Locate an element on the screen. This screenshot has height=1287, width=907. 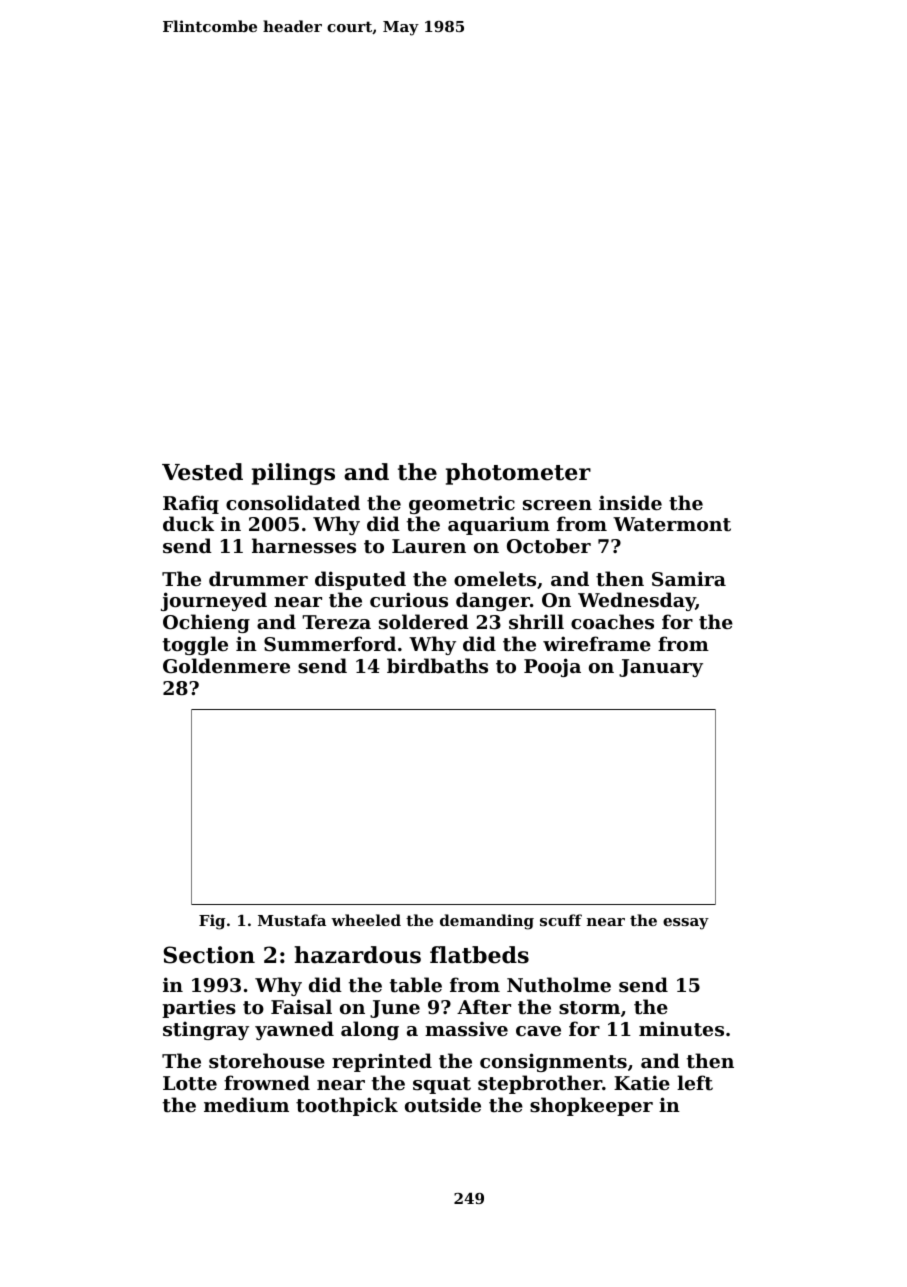
Lauren is located at coordinates (429, 546).
